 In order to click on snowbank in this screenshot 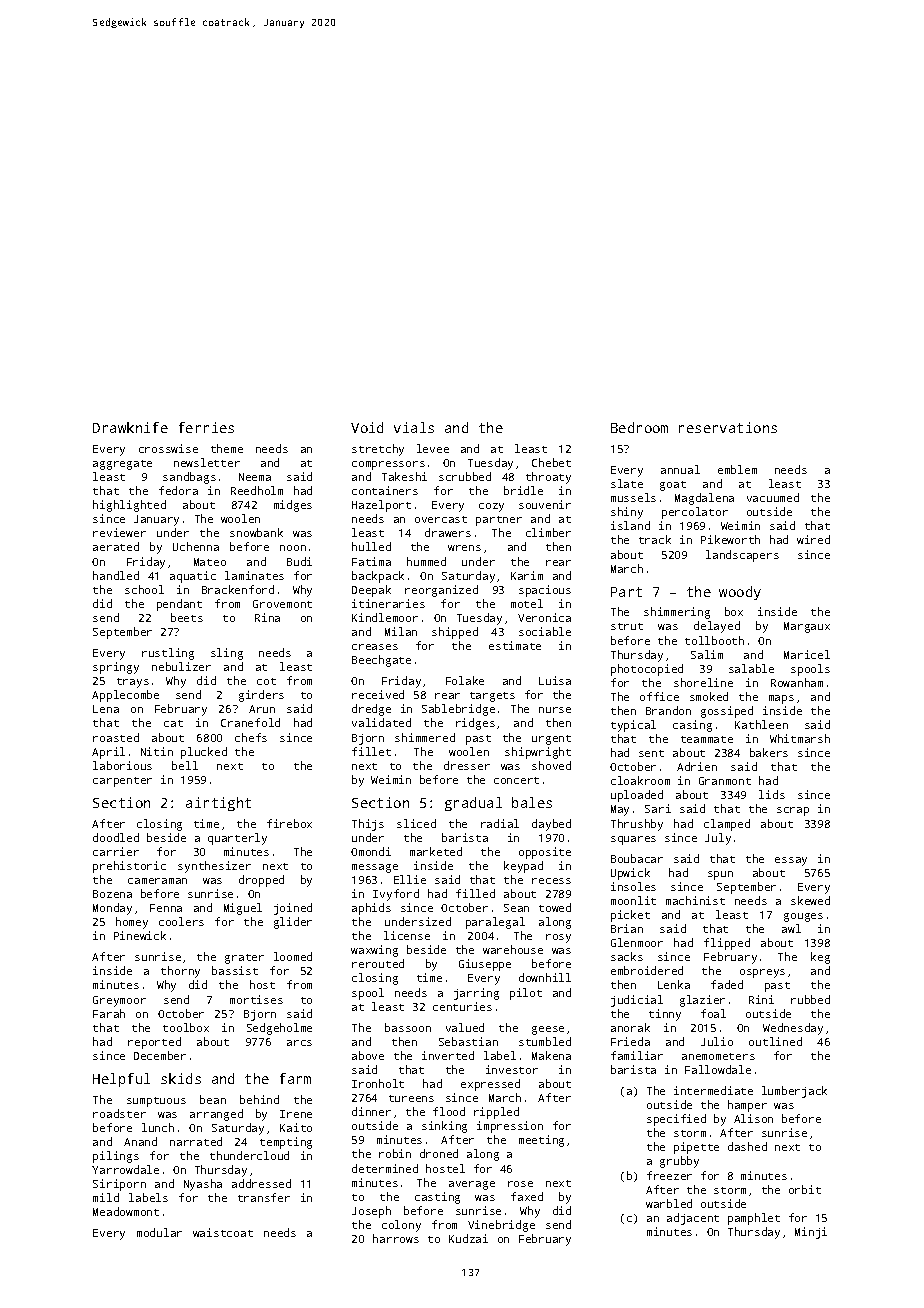, I will do `click(256, 532)`.
